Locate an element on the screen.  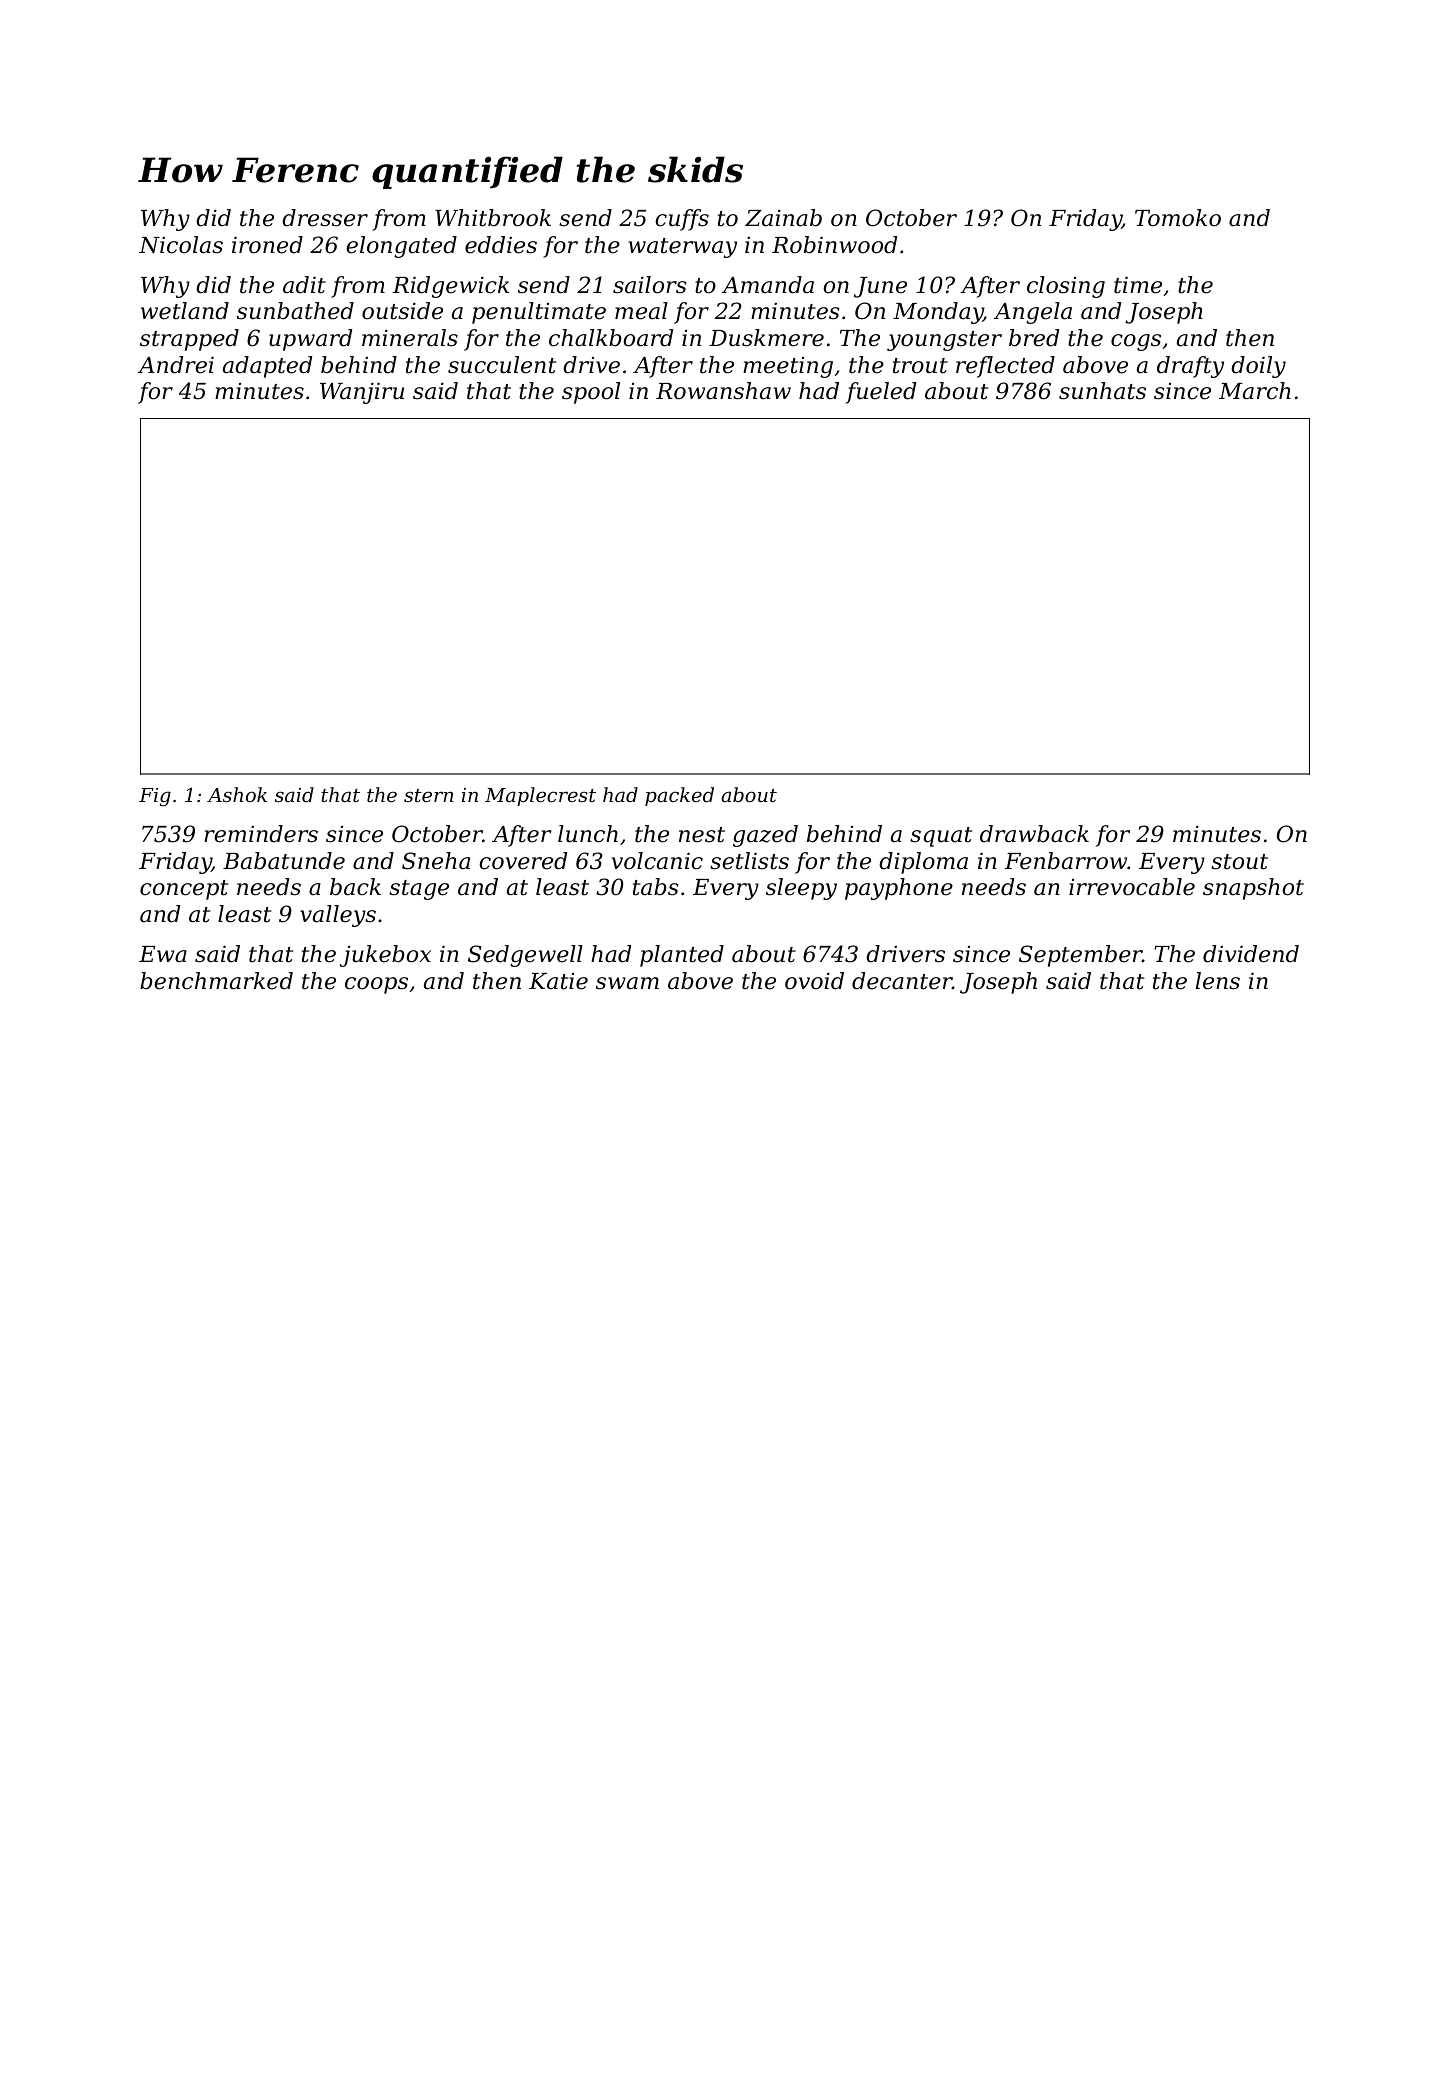
elongated is located at coordinates (401, 247).
